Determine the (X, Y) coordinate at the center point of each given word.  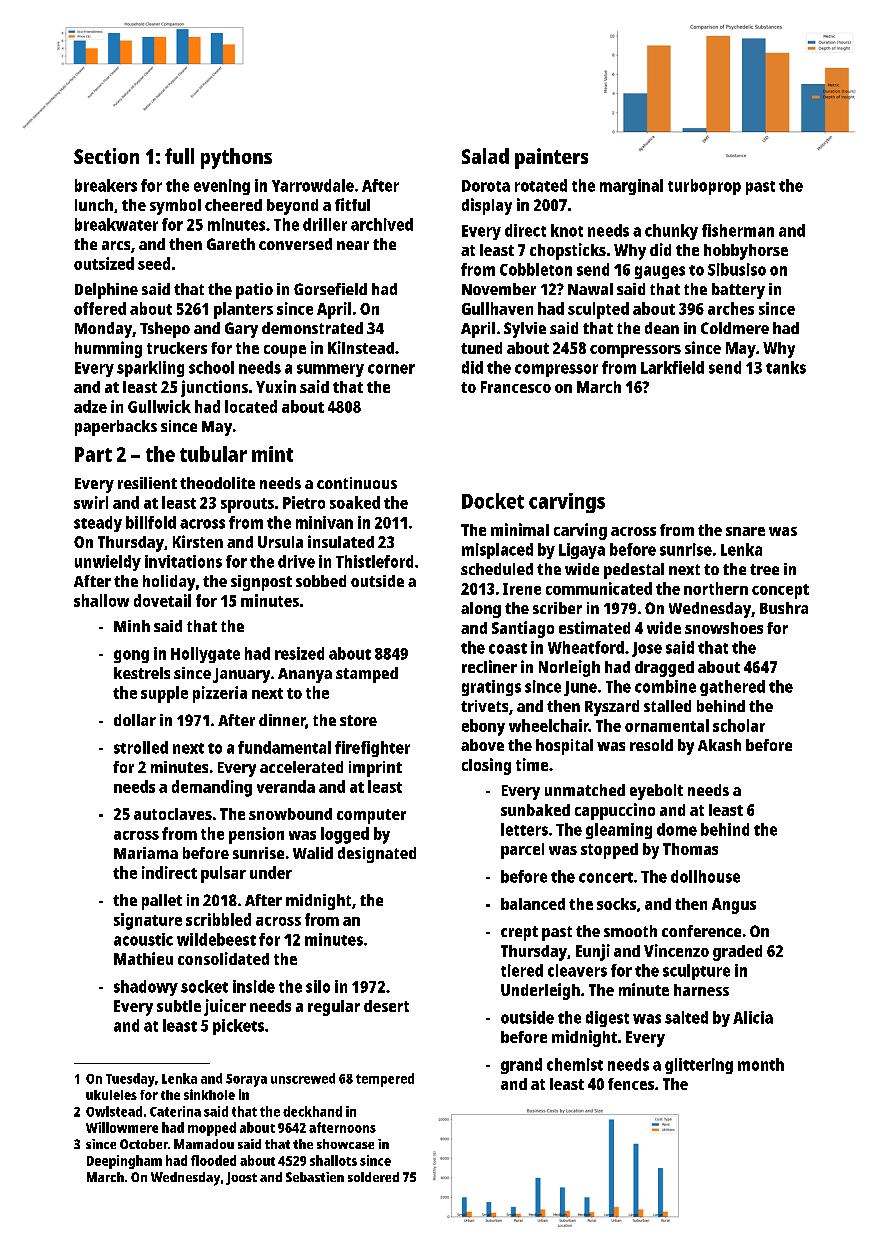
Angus (734, 906)
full (179, 156)
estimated (594, 627)
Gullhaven (497, 308)
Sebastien (315, 1177)
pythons (236, 158)
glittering (699, 1066)
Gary (241, 330)
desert (386, 1006)
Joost (241, 1178)
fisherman (738, 230)
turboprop (704, 187)
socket (204, 986)
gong (131, 656)
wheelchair (549, 725)
